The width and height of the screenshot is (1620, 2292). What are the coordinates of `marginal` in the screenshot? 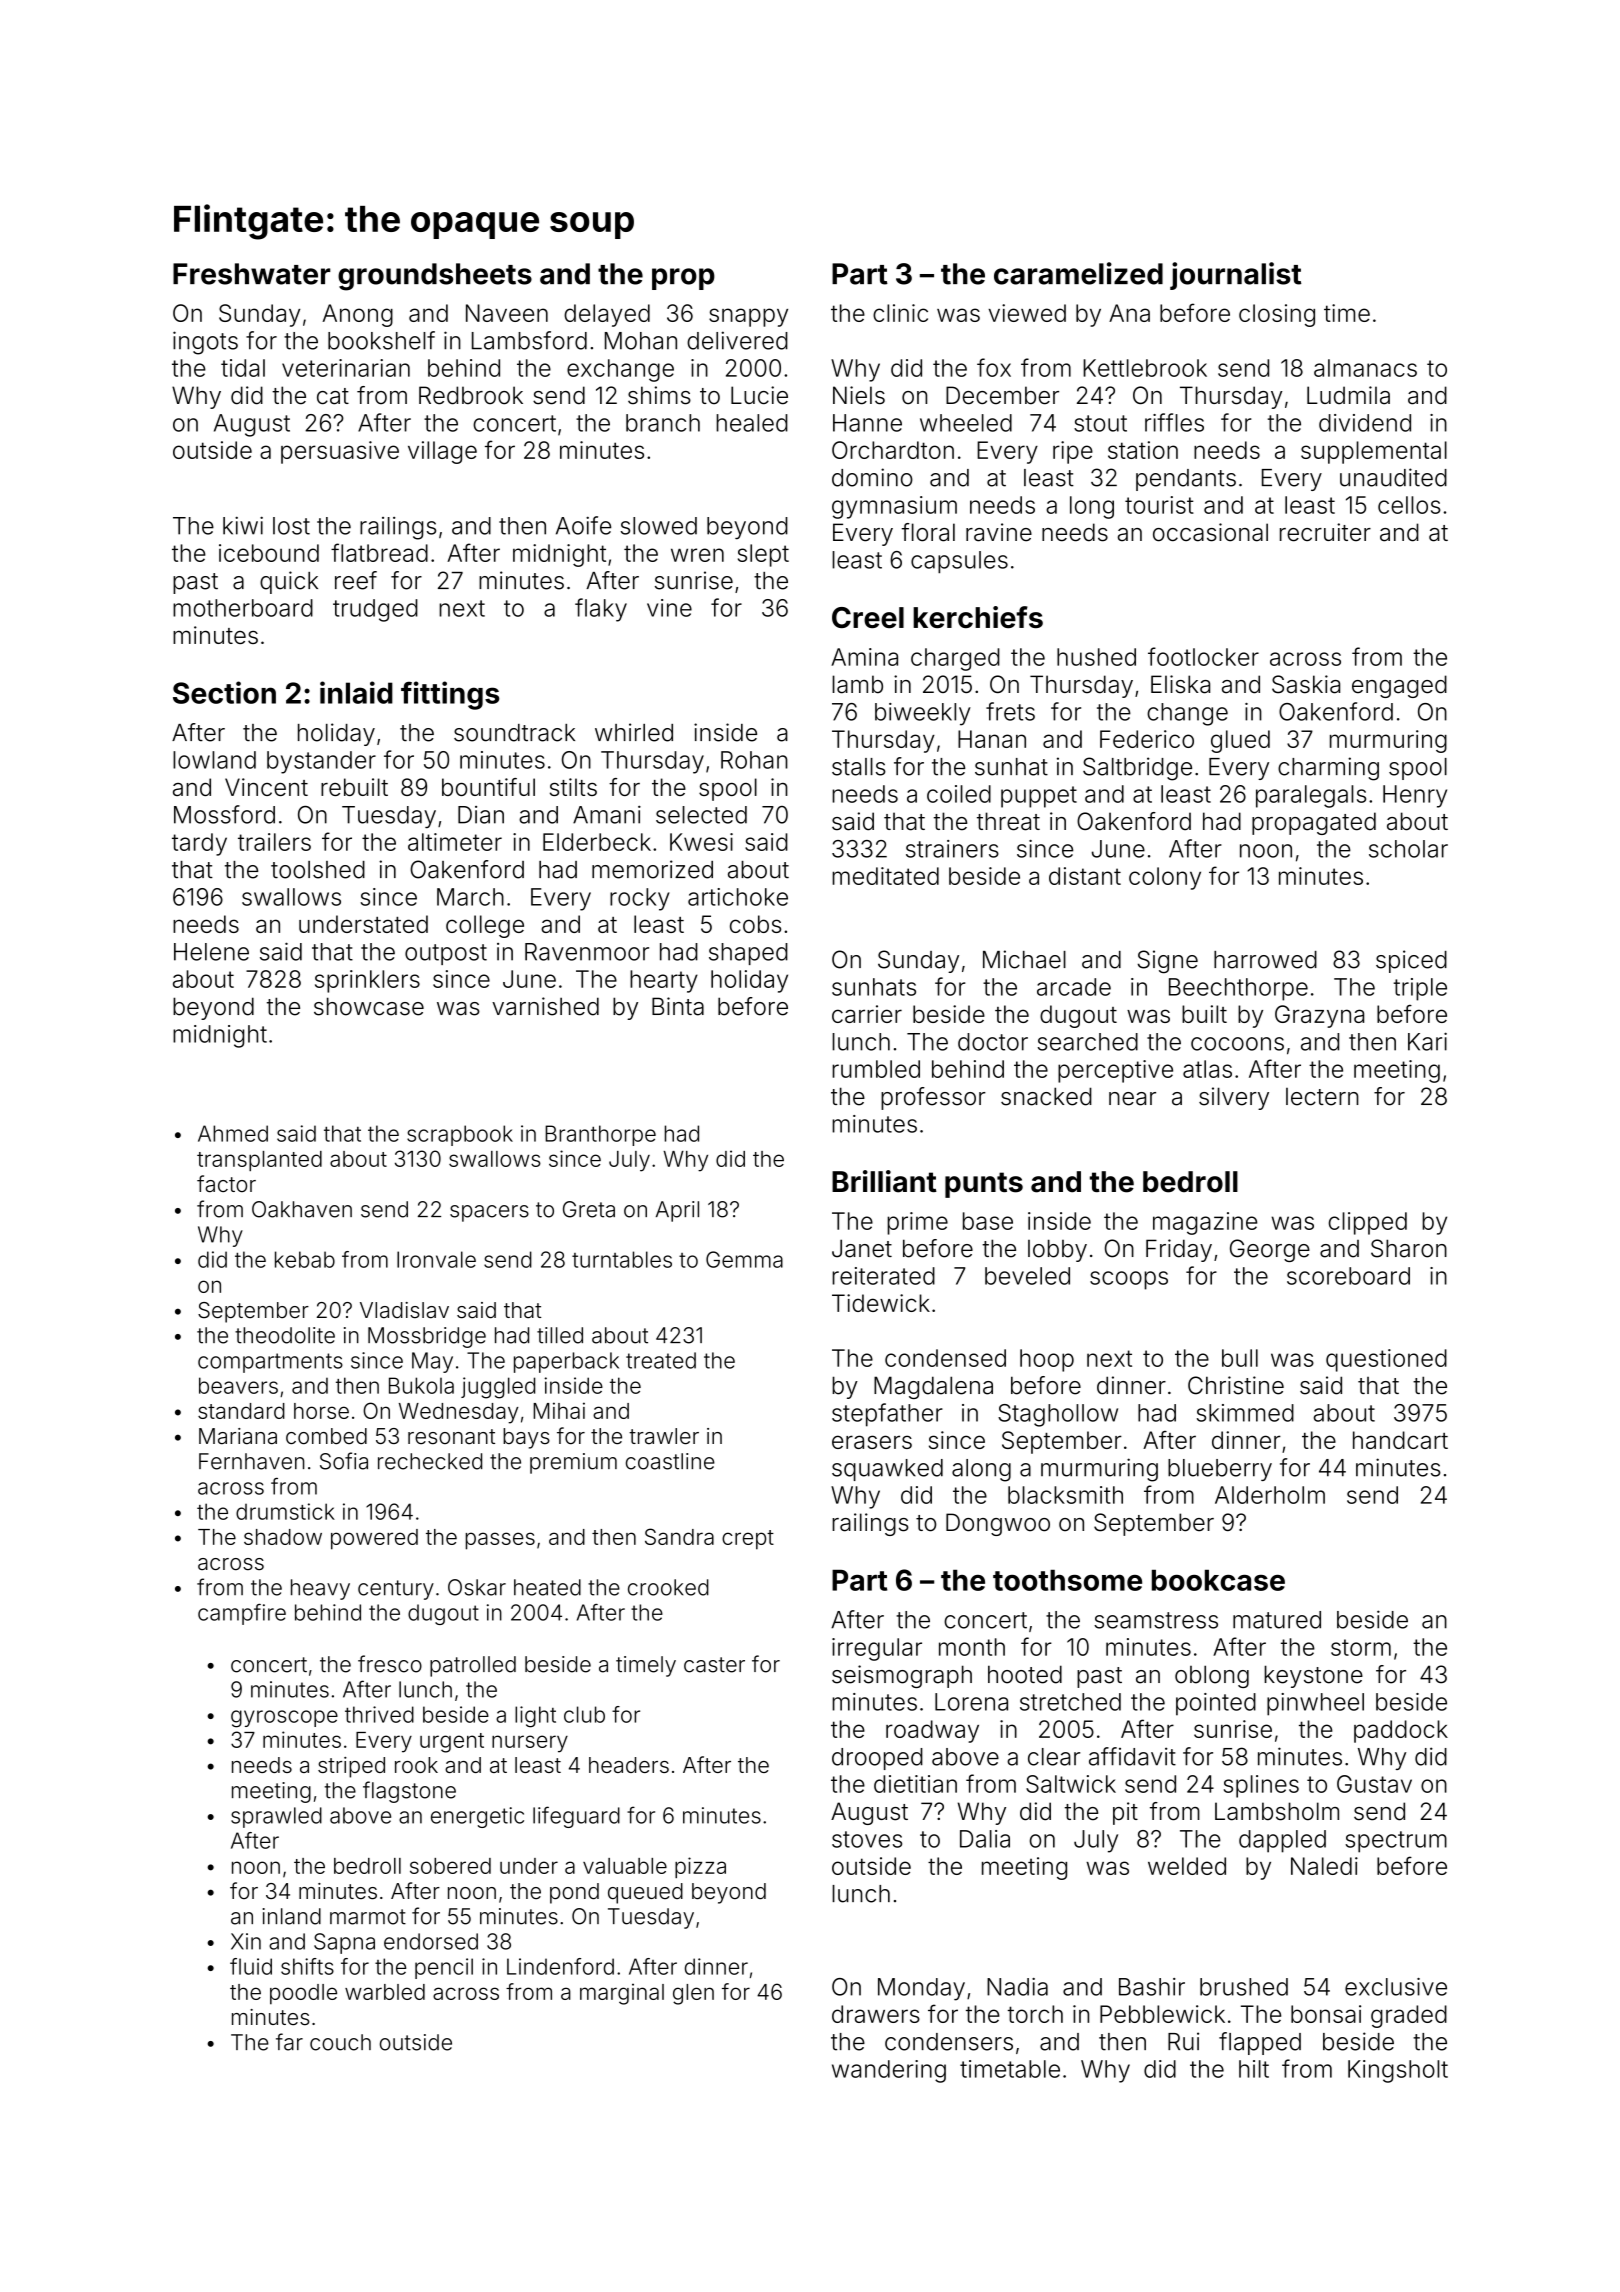 It's located at (622, 1994).
